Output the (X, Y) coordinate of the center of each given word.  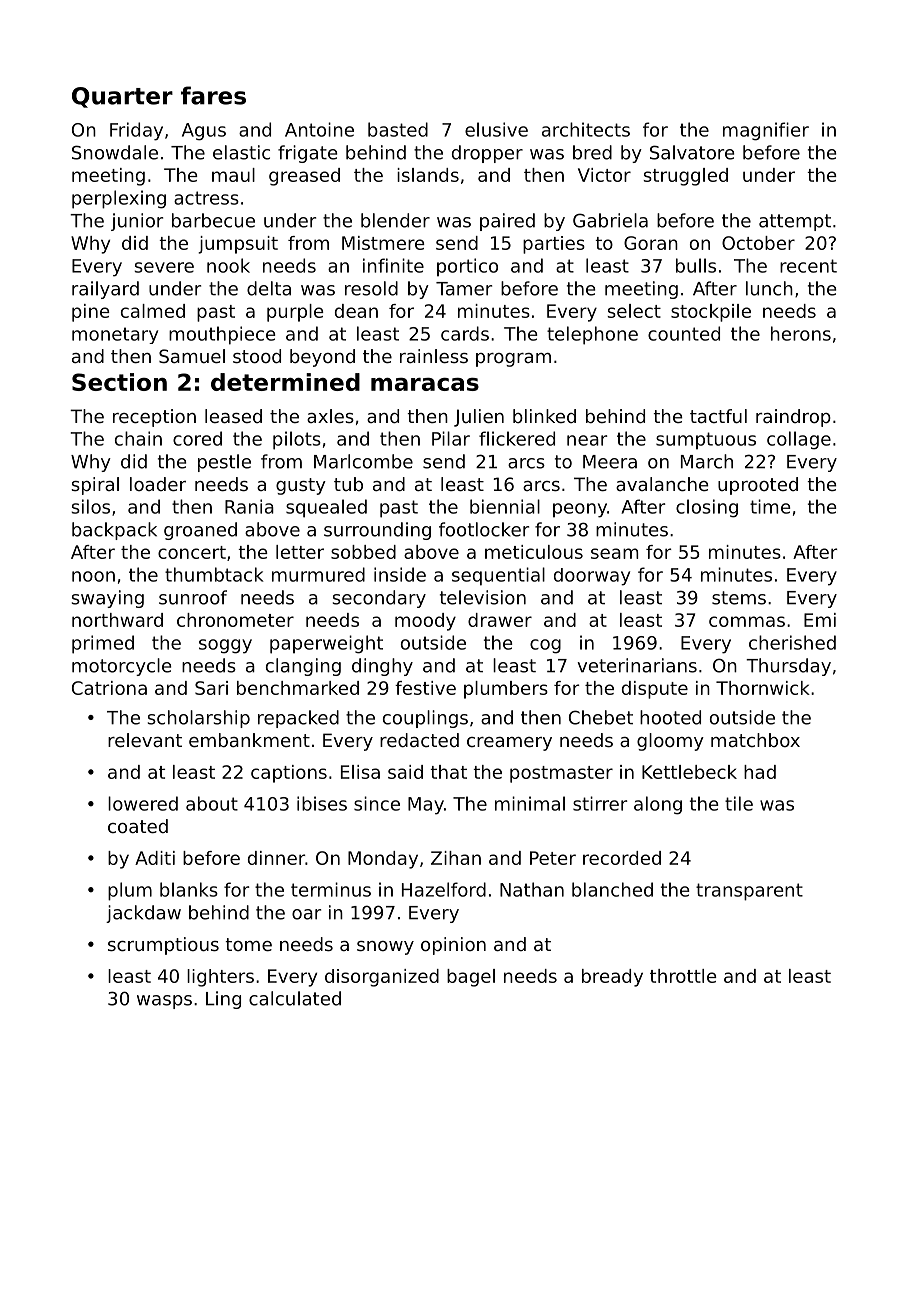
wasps (164, 1002)
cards (465, 333)
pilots (297, 440)
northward (117, 620)
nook (228, 265)
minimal (530, 803)
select (634, 311)
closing (707, 508)
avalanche (662, 484)
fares (213, 95)
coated (138, 826)
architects (586, 129)
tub (348, 484)
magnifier (766, 131)
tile (739, 803)
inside (400, 574)
